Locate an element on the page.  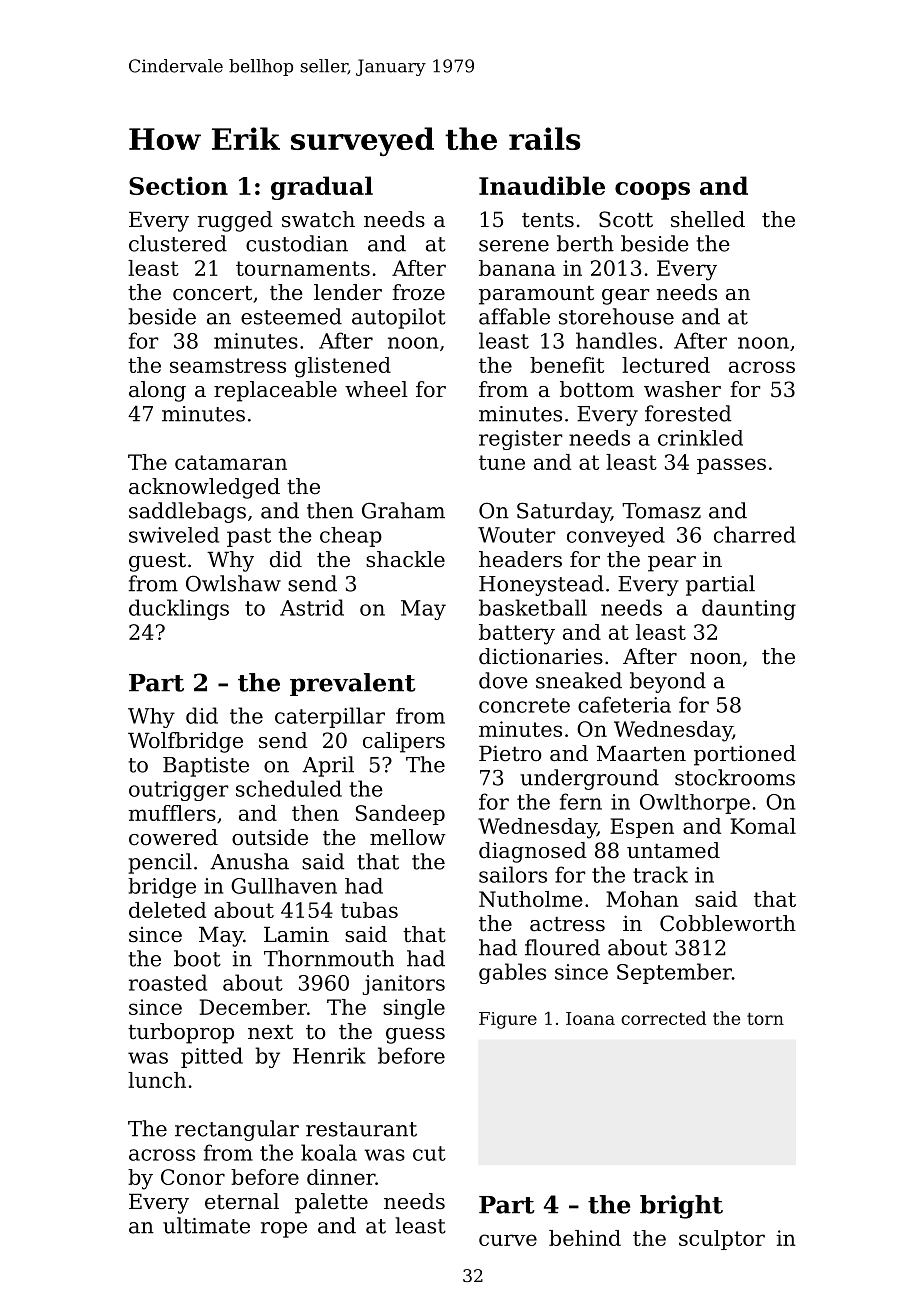
Inaudible is located at coordinates (542, 185).
